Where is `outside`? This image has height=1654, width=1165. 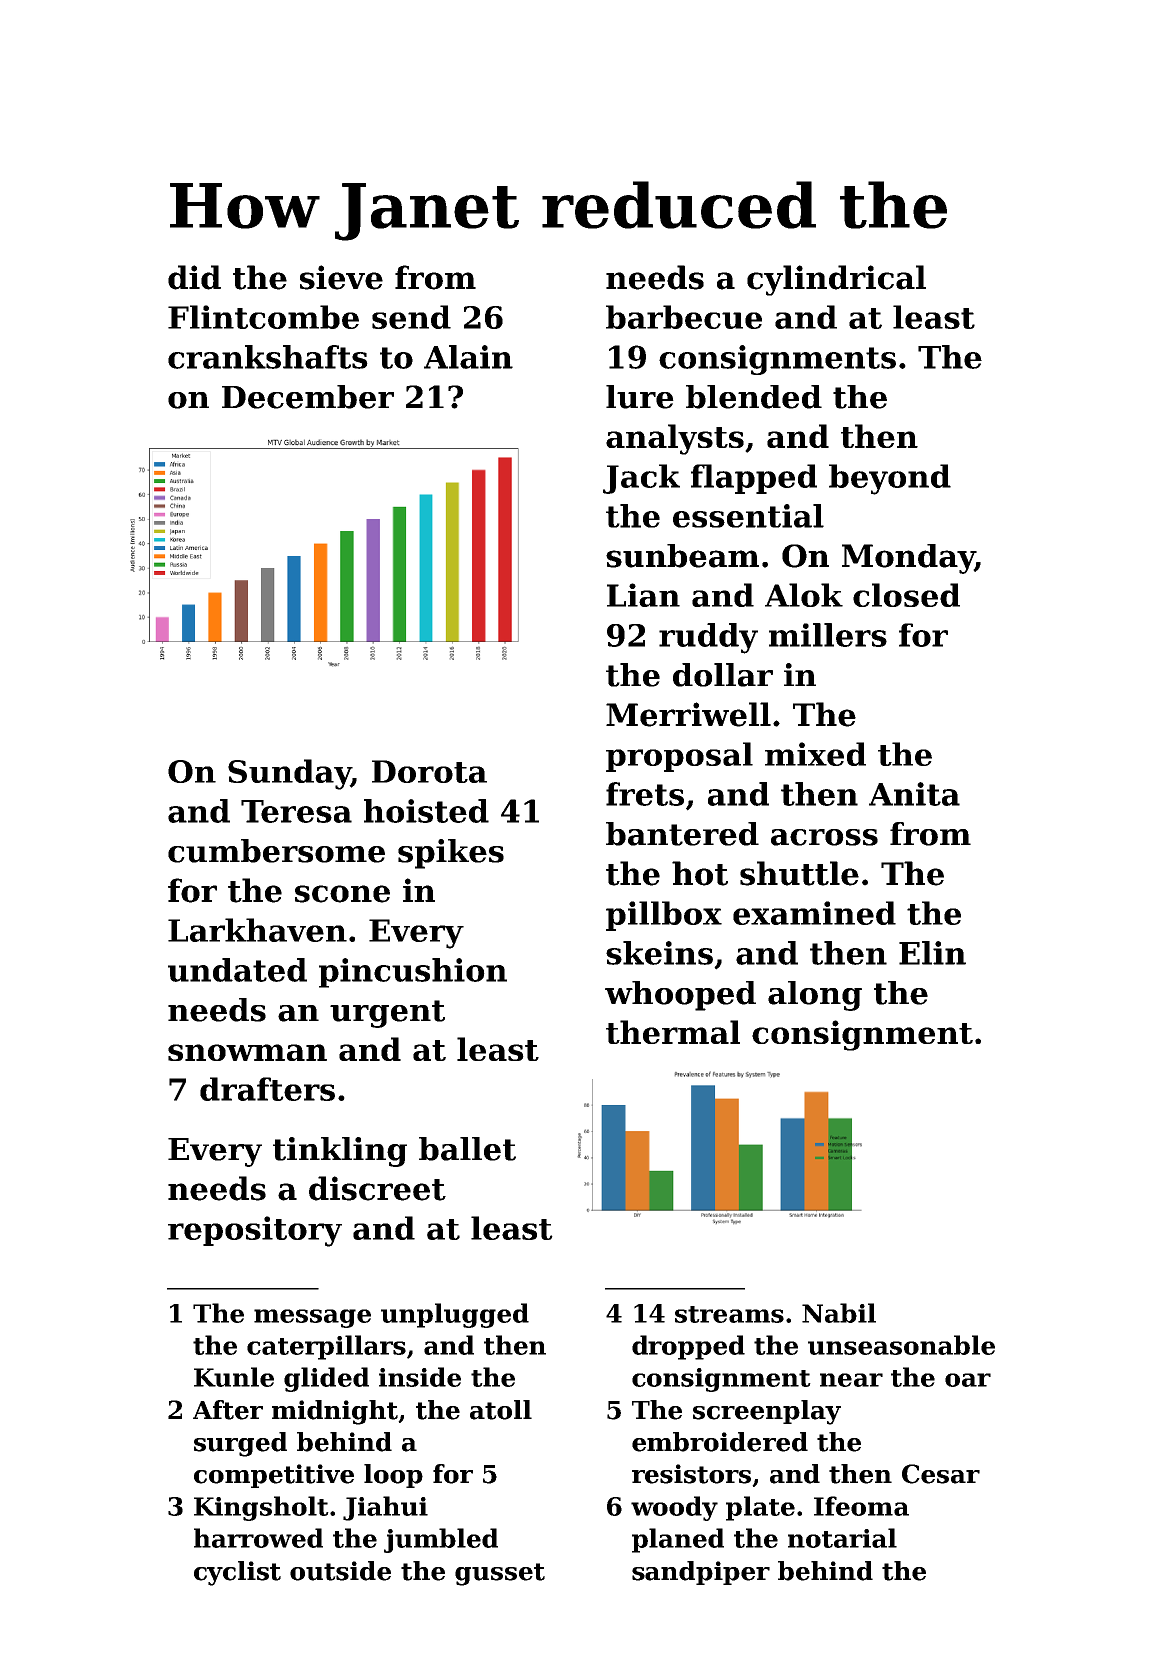 outside is located at coordinates (340, 1571).
